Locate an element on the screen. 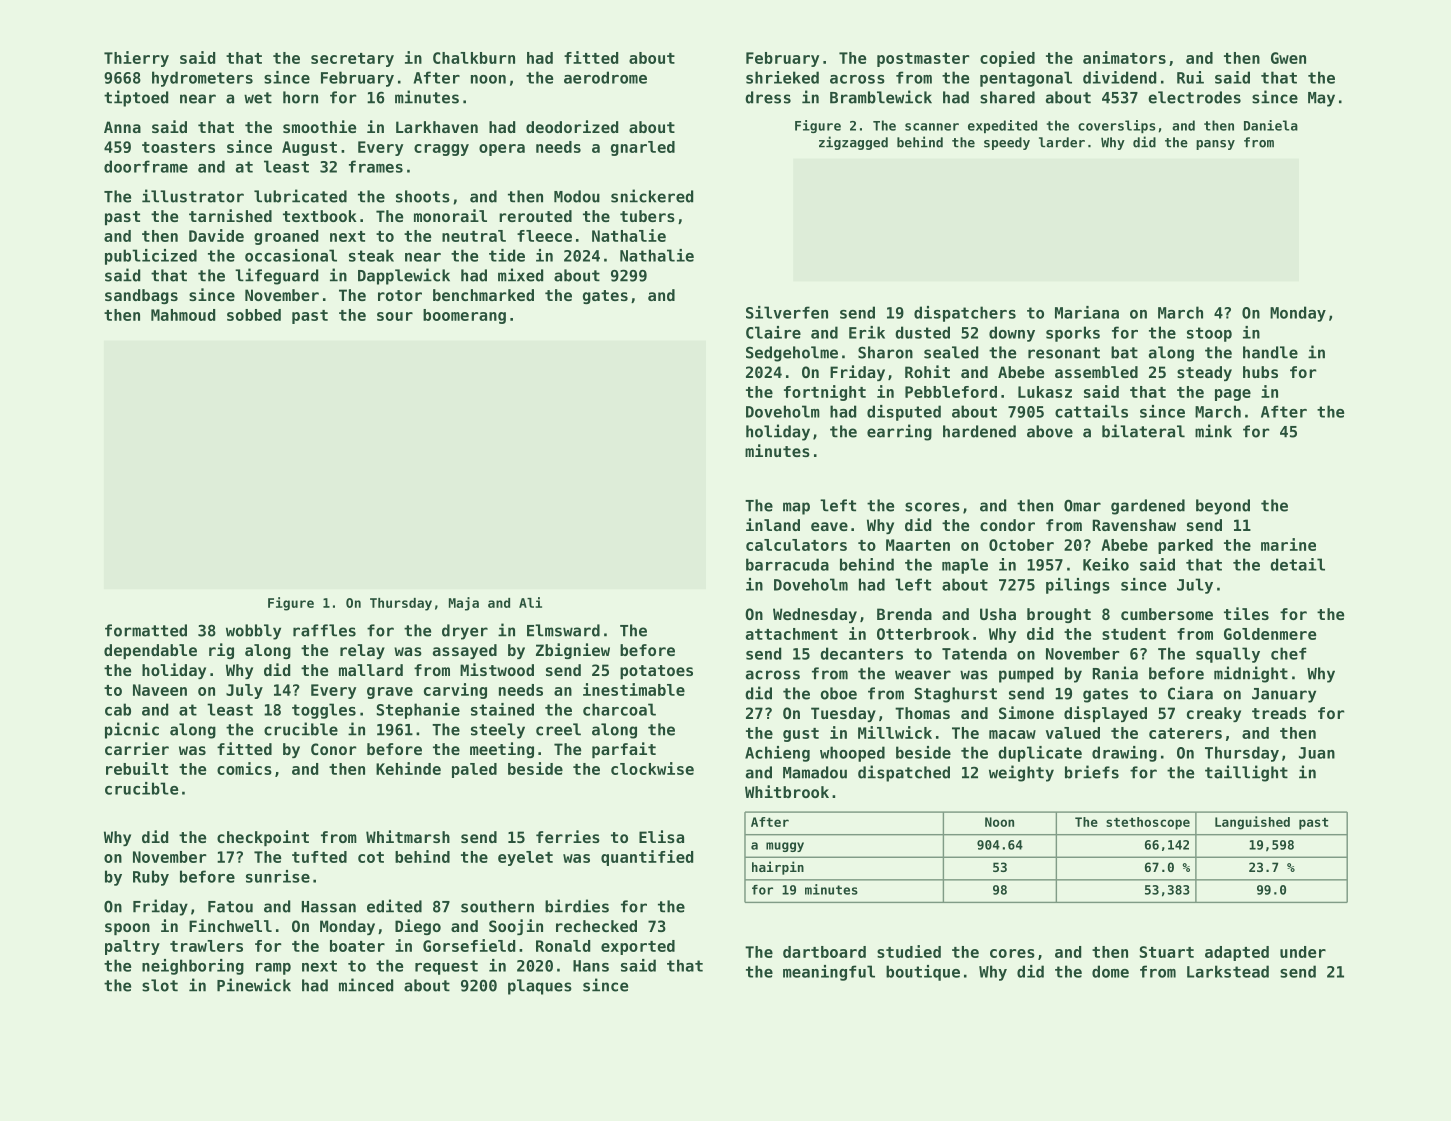  illustrator is located at coordinates (193, 196).
